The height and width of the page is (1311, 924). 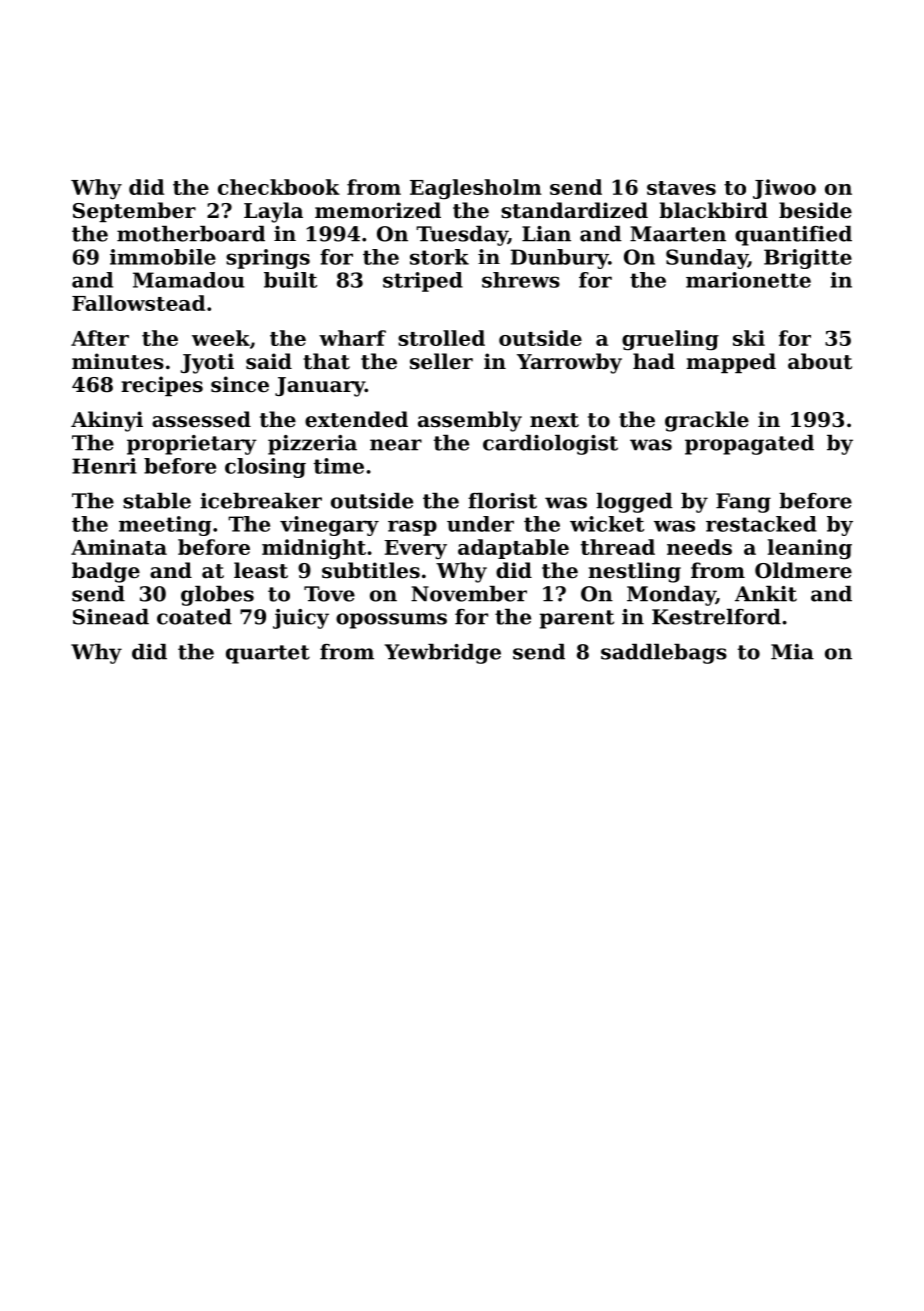 I want to click on Yewbridge, so click(x=442, y=654).
